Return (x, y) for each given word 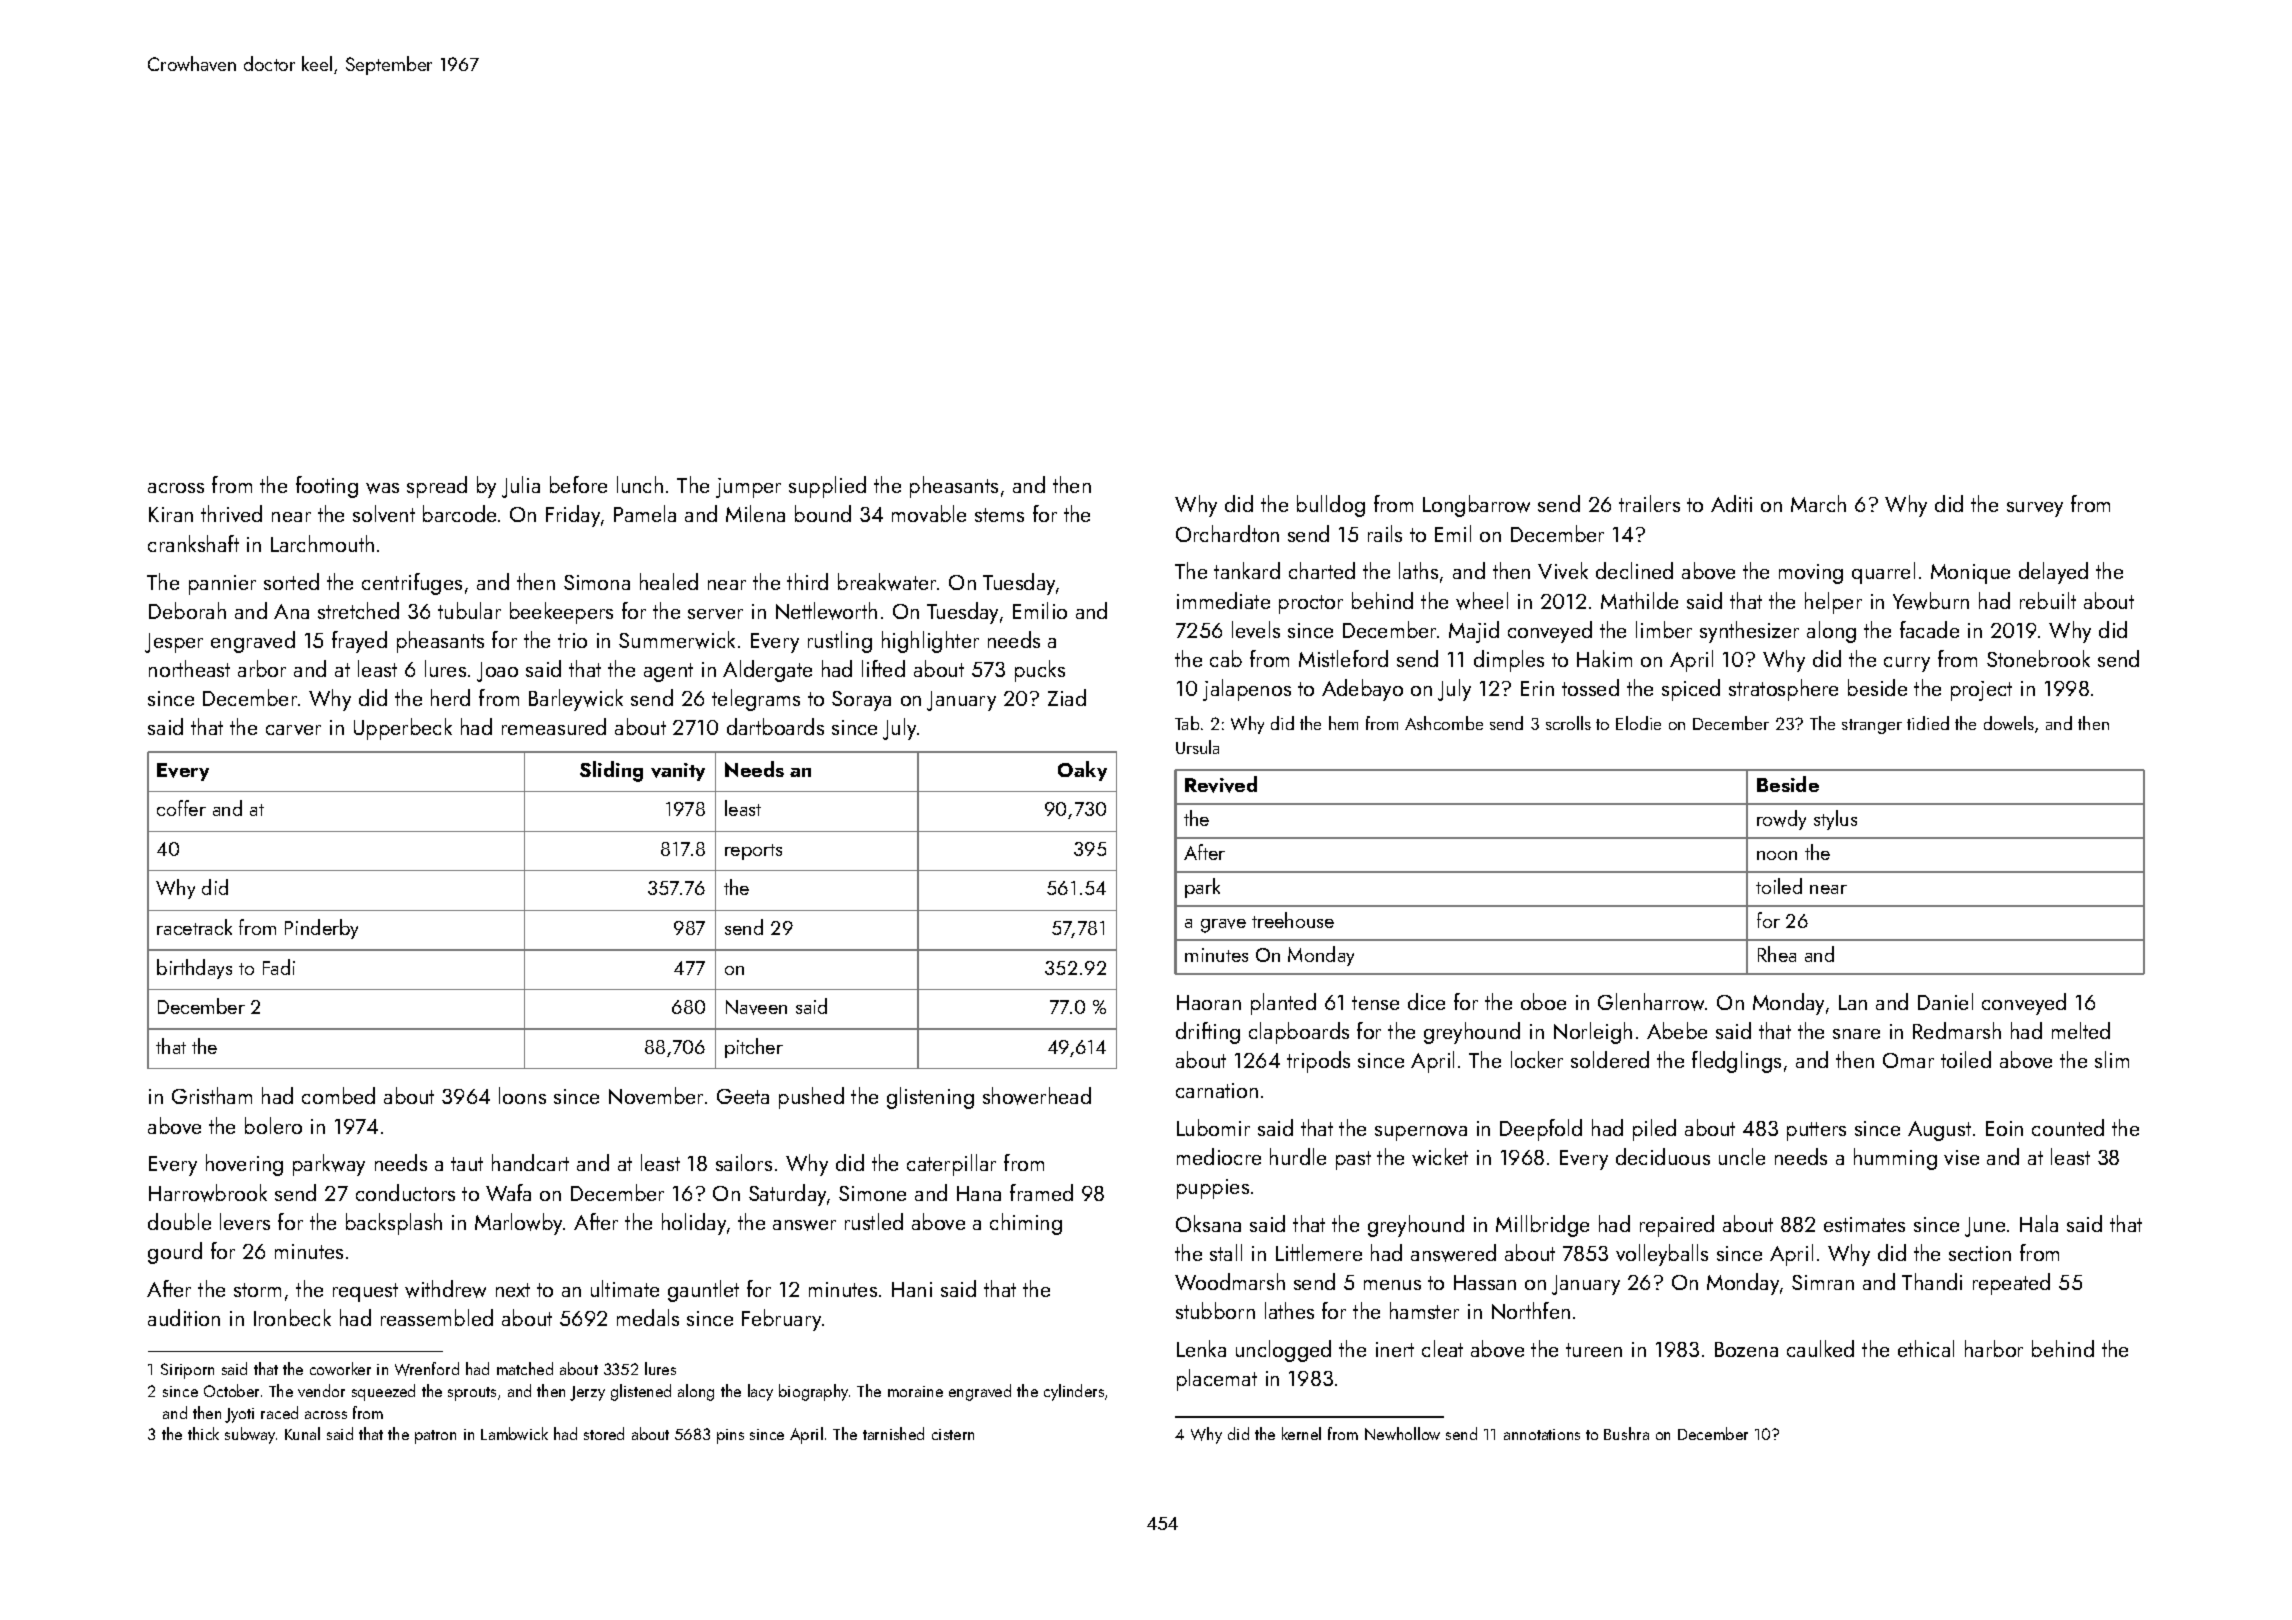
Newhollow (1402, 1433)
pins (730, 1436)
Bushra (1626, 1433)
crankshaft (193, 543)
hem (1343, 723)
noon (1777, 855)
